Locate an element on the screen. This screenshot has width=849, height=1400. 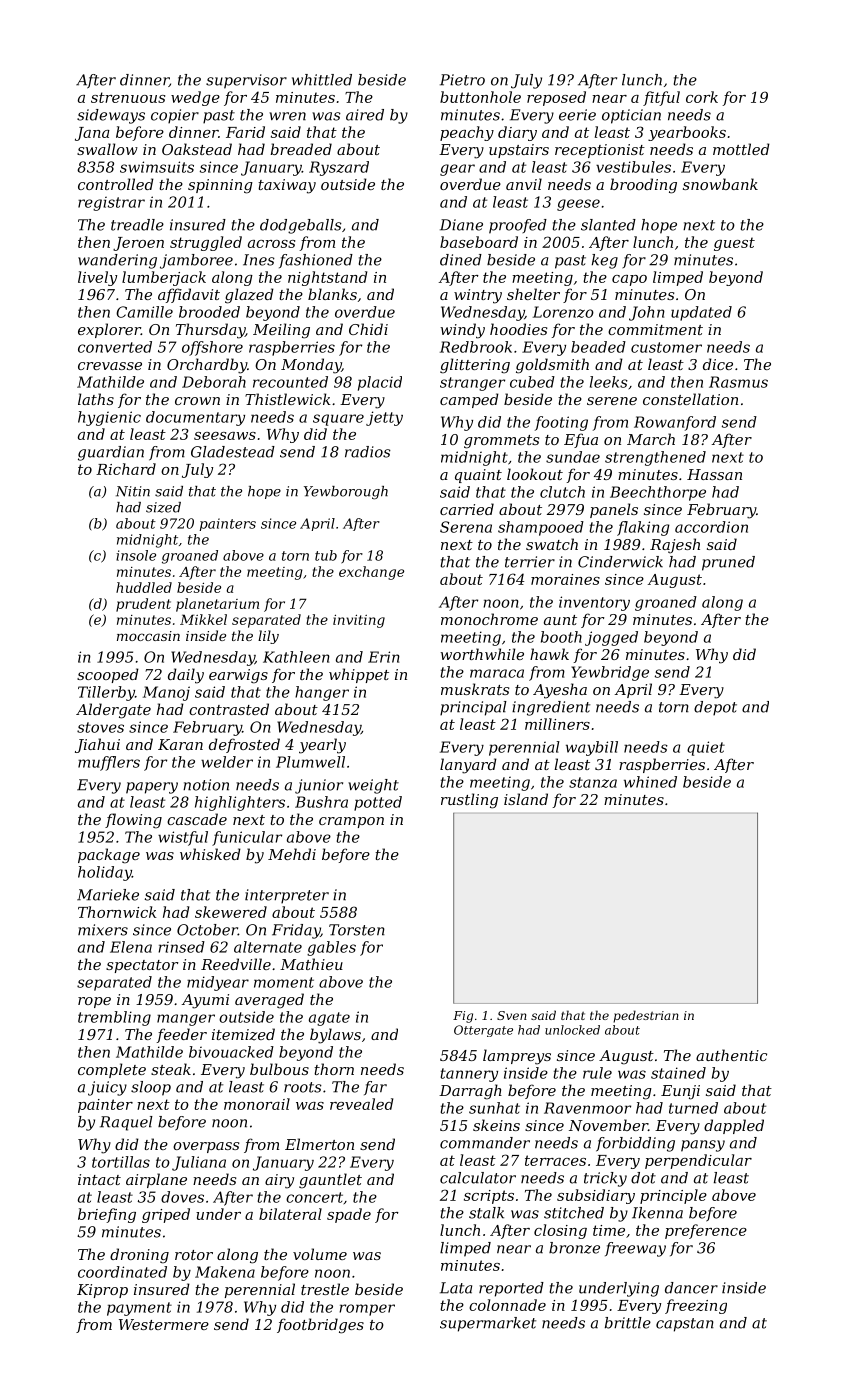
strenuous is located at coordinates (128, 97).
